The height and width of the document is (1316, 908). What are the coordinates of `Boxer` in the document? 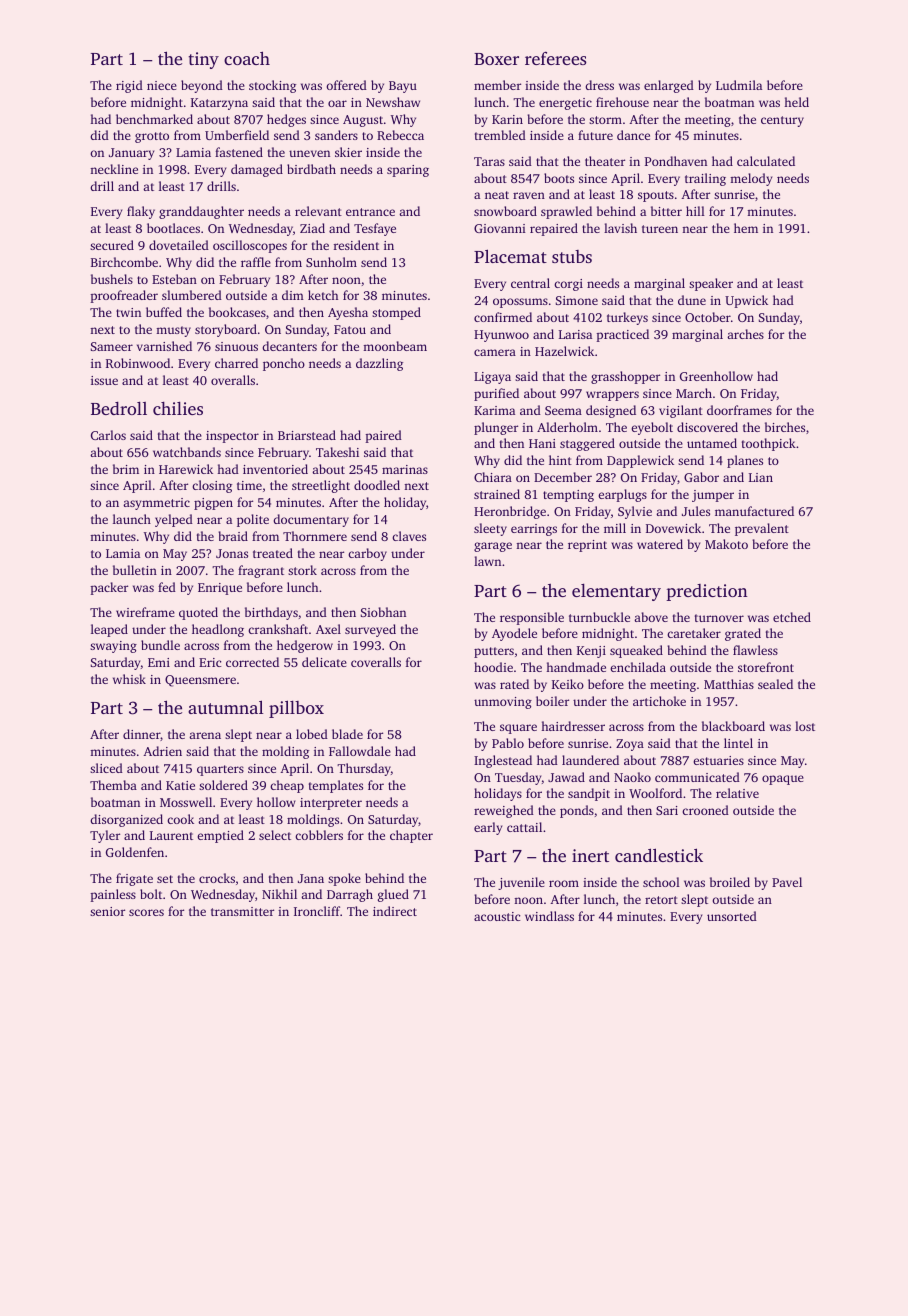 It's located at (496, 59).
